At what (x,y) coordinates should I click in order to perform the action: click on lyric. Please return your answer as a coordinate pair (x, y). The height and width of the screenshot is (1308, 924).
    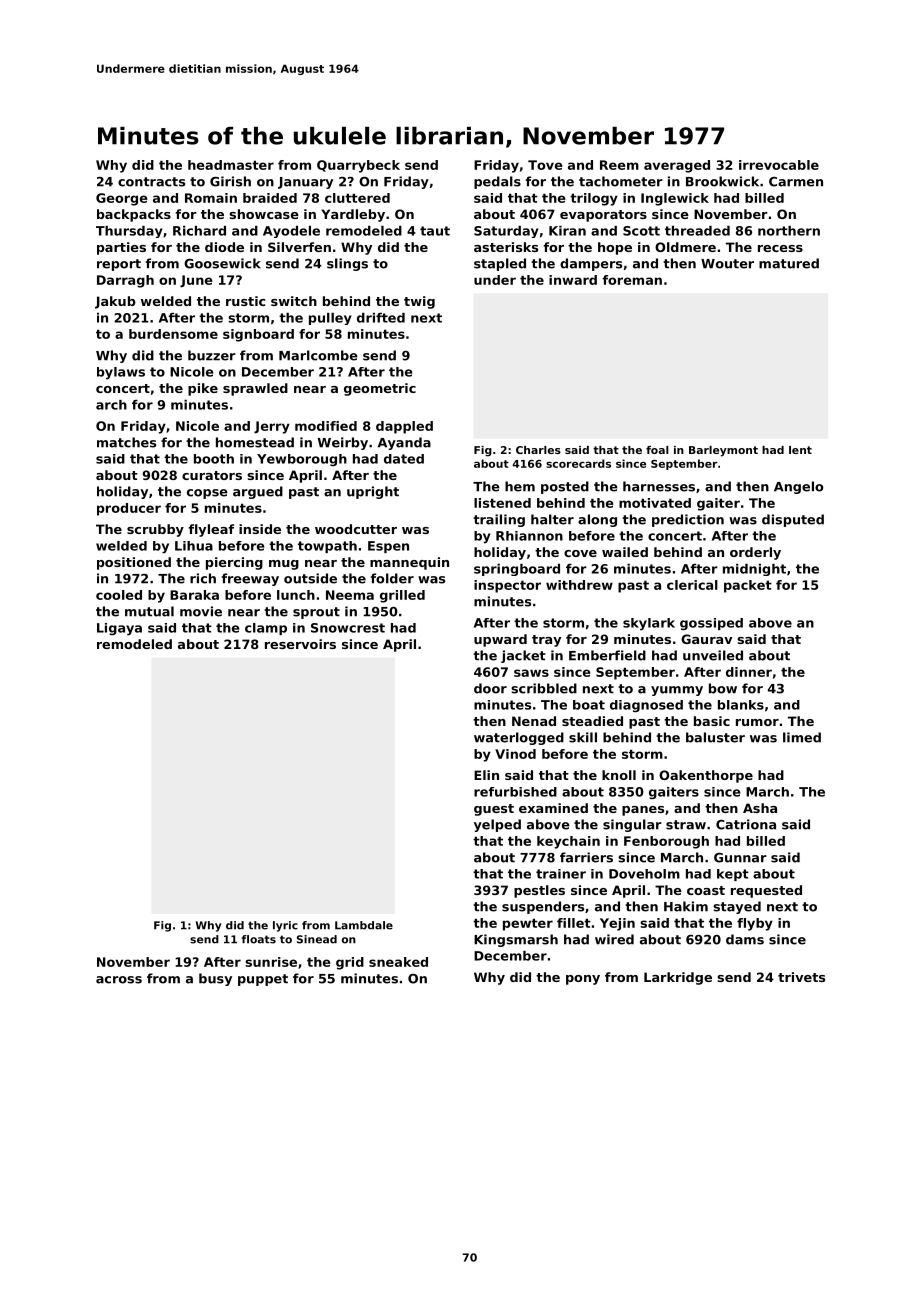
    Looking at the image, I should click on (285, 926).
